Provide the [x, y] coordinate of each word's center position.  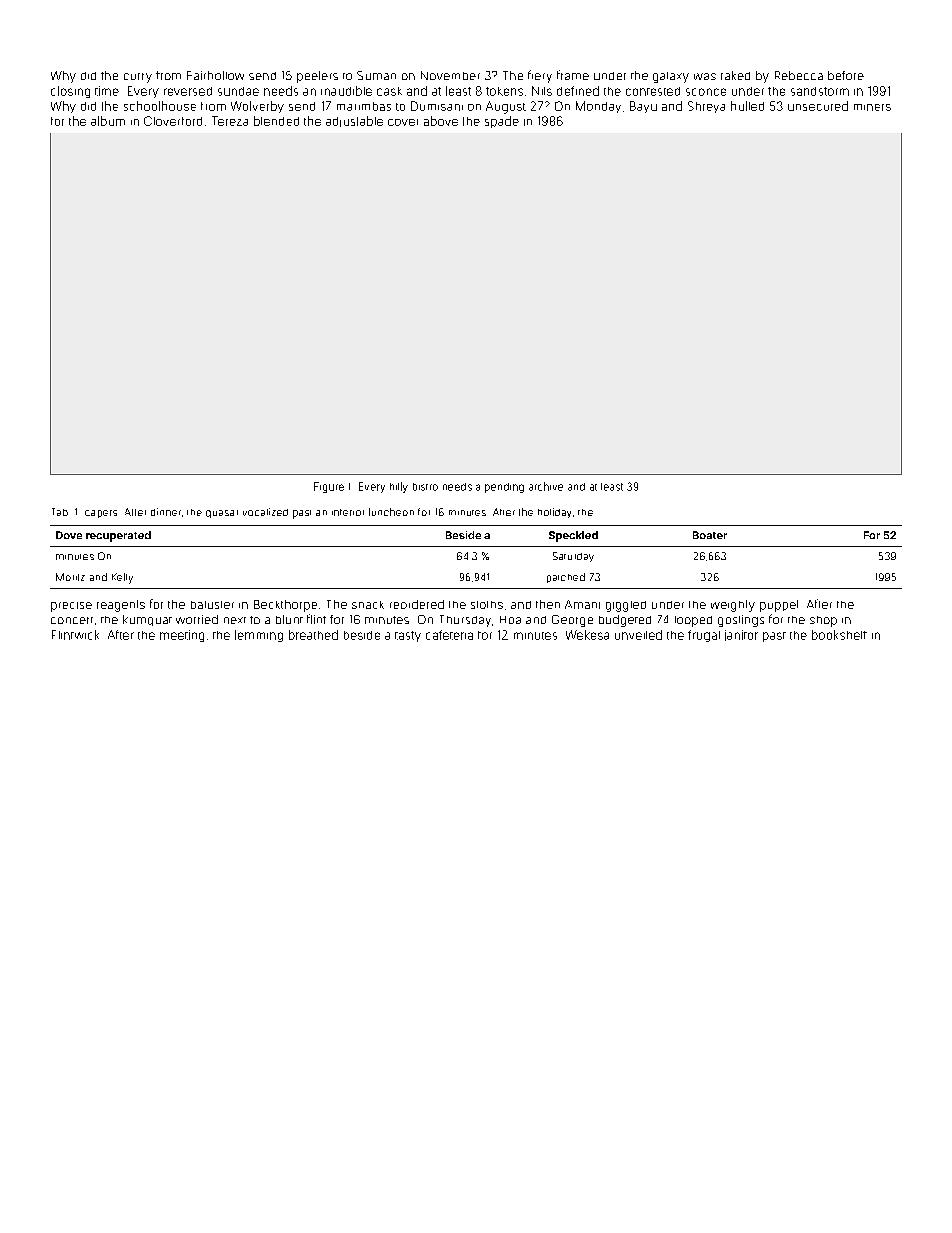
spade [502, 122]
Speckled [573, 536]
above [441, 121]
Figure [329, 487]
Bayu [643, 107]
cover [403, 122]
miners [872, 107]
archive [546, 486]
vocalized [265, 512]
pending [504, 488]
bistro [425, 487]
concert [72, 620]
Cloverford [173, 121]
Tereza [230, 121]
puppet [779, 606]
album [108, 121]
